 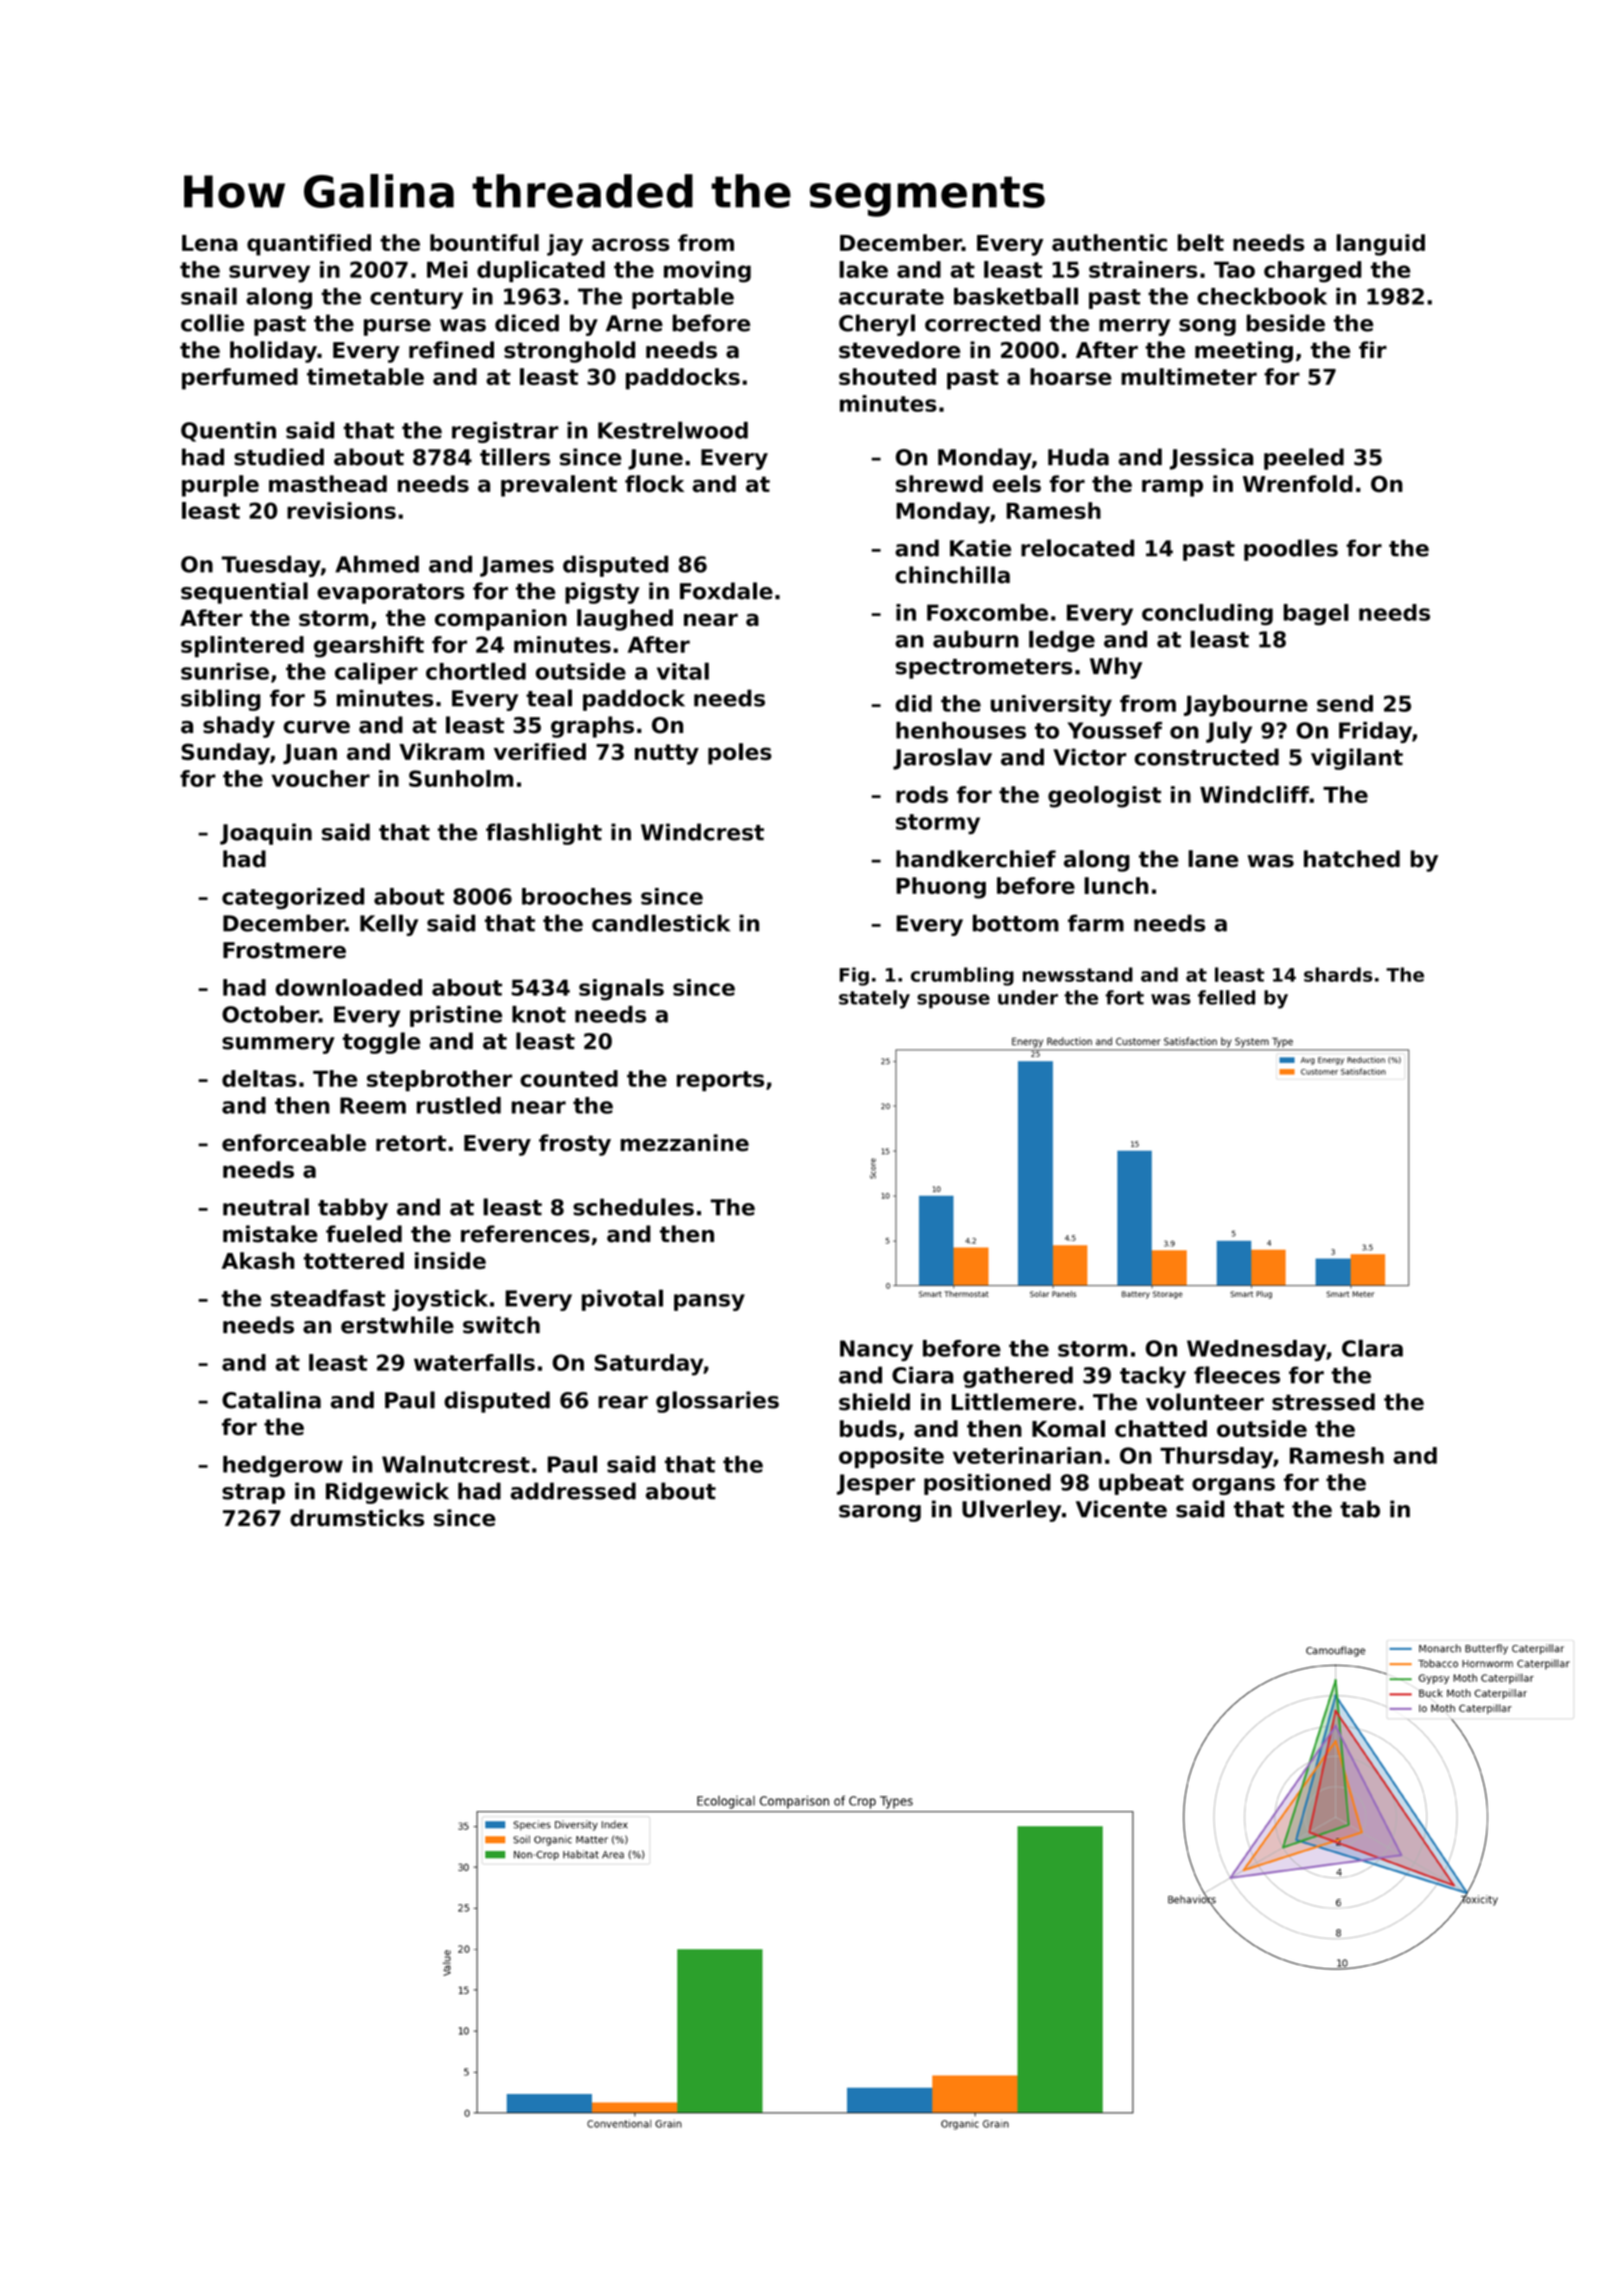 What do you see at coordinates (397, 327) in the screenshot?
I see `purse` at bounding box center [397, 327].
